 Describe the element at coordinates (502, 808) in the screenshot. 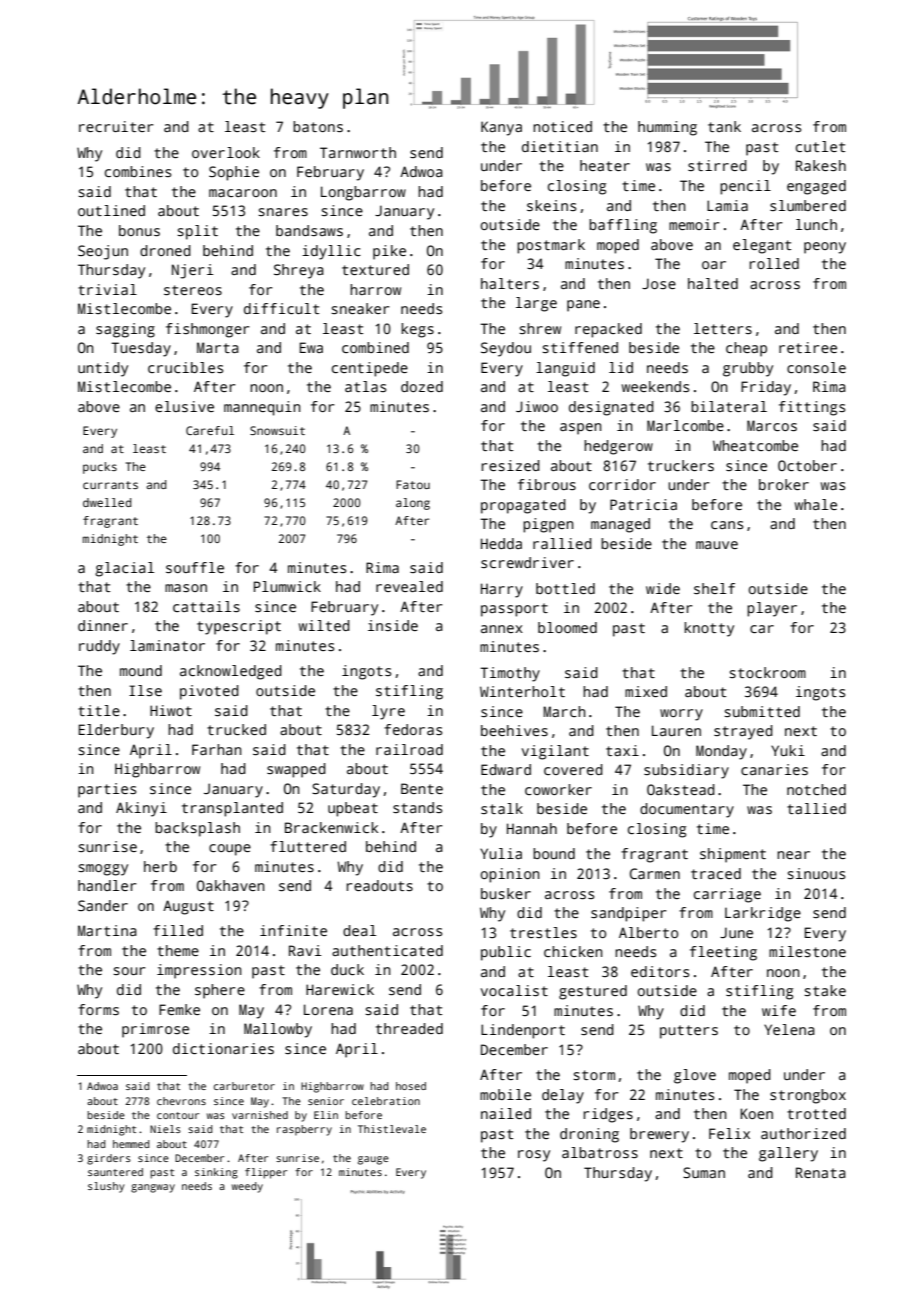

I see `stalk` at that location.
